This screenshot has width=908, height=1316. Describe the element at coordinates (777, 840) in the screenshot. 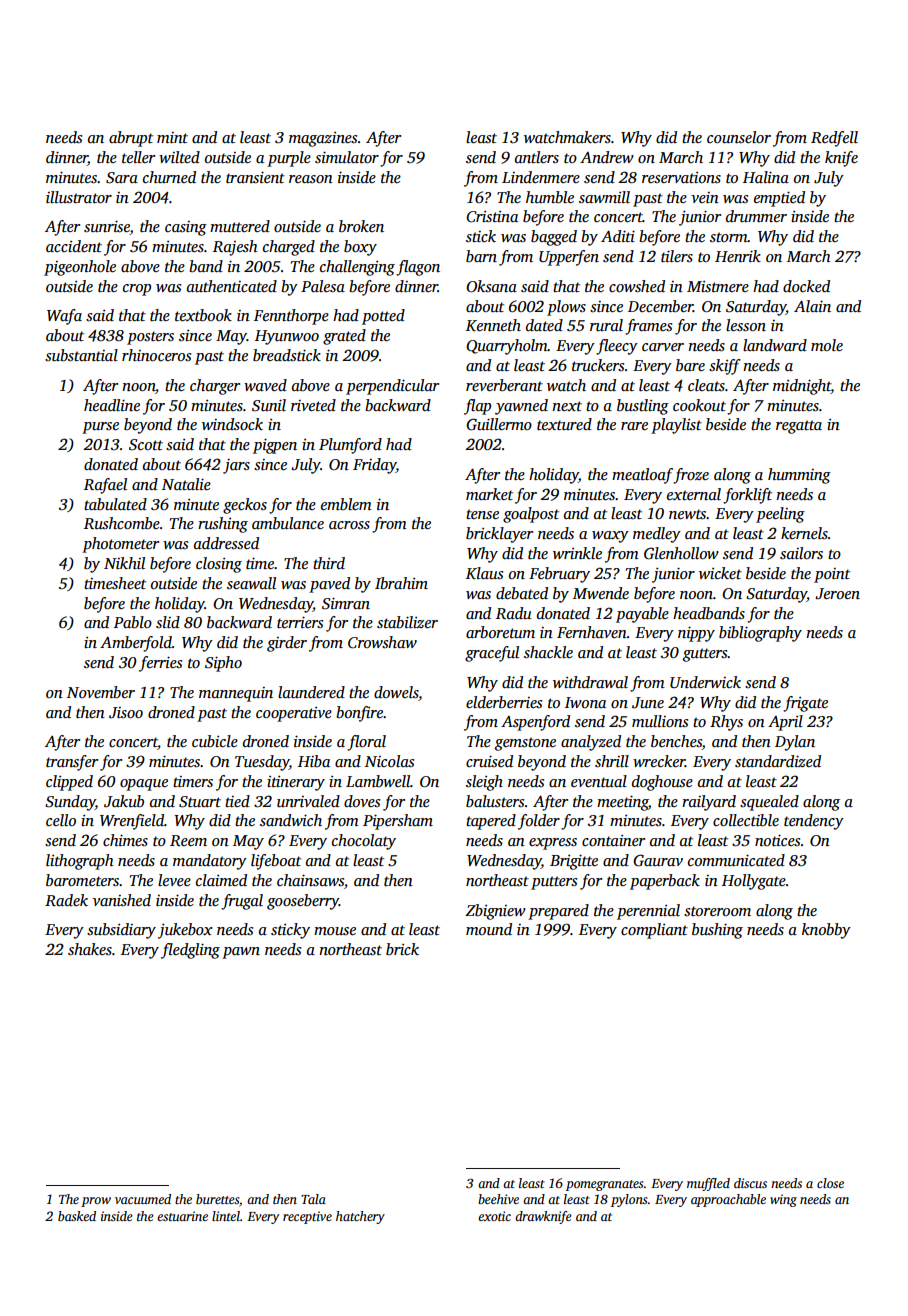

I see `notices` at that location.
